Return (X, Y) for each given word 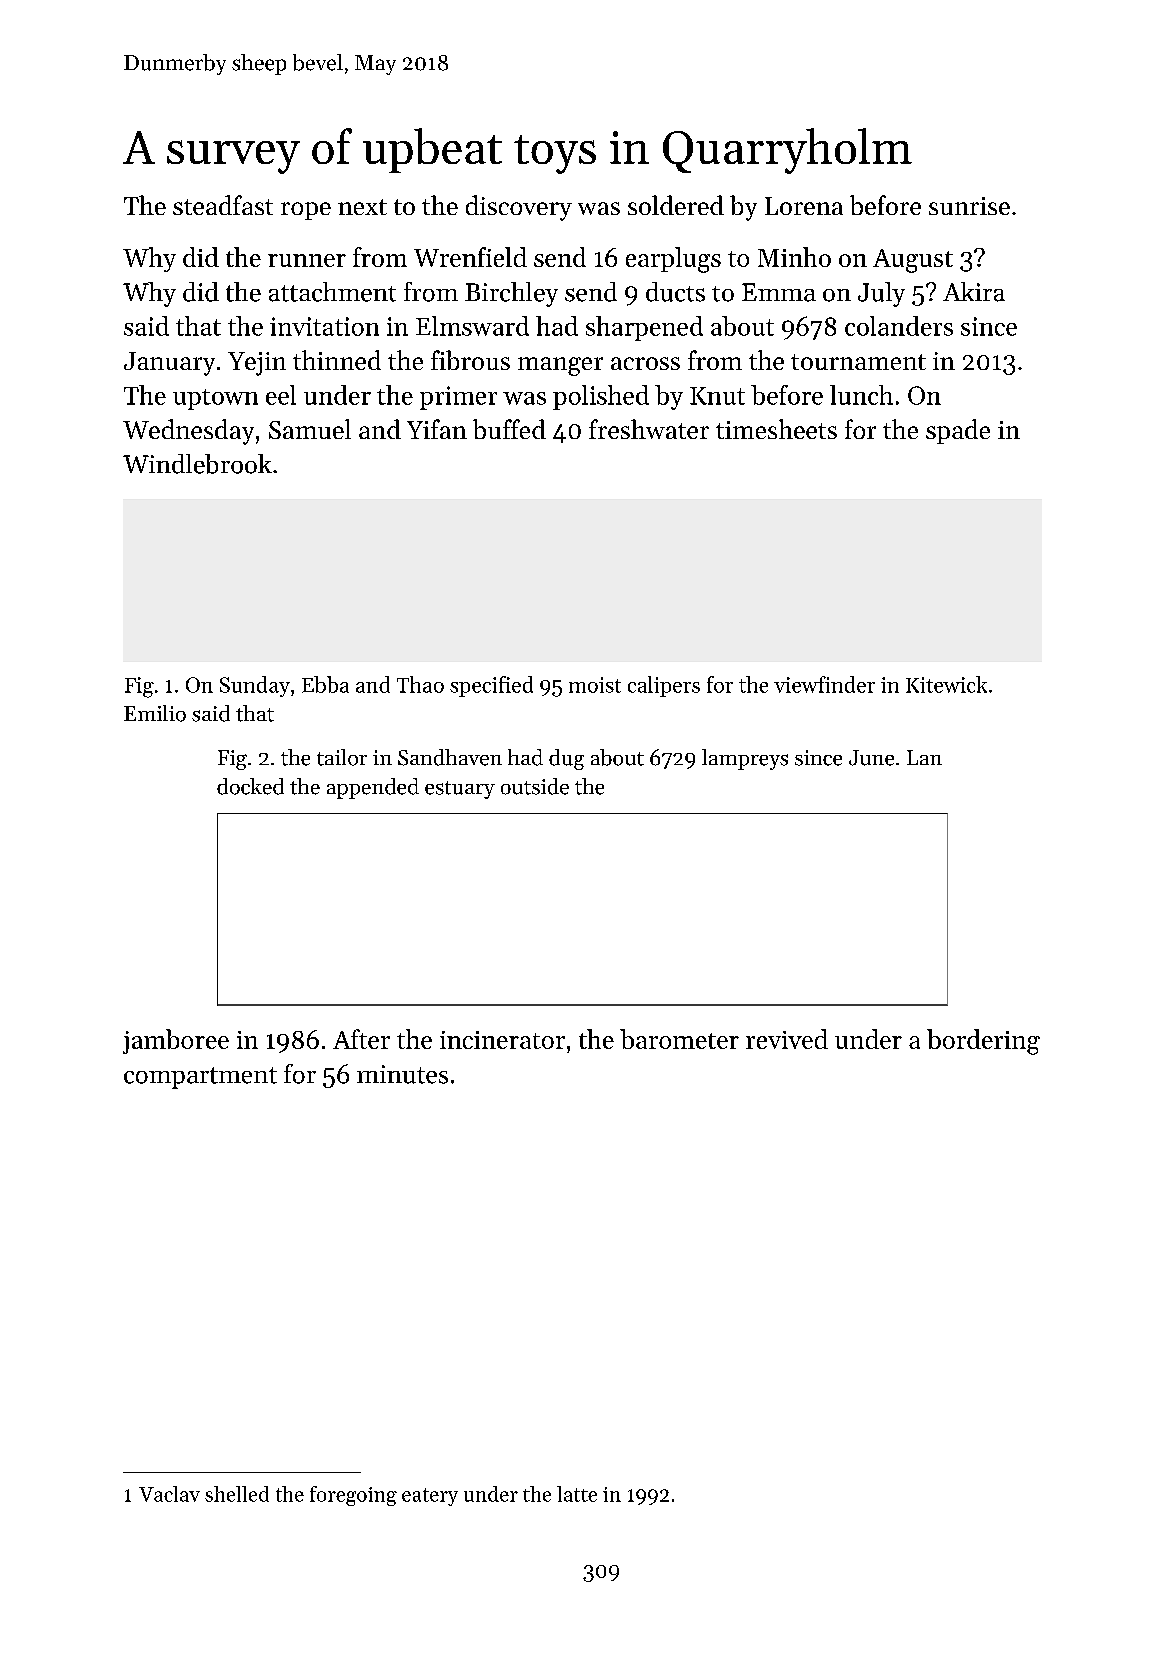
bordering (983, 1042)
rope (306, 211)
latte (577, 1494)
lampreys (745, 759)
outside (535, 786)
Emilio (155, 713)
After (361, 1039)
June (871, 758)
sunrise (969, 206)
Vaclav (169, 1494)
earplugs (673, 260)
